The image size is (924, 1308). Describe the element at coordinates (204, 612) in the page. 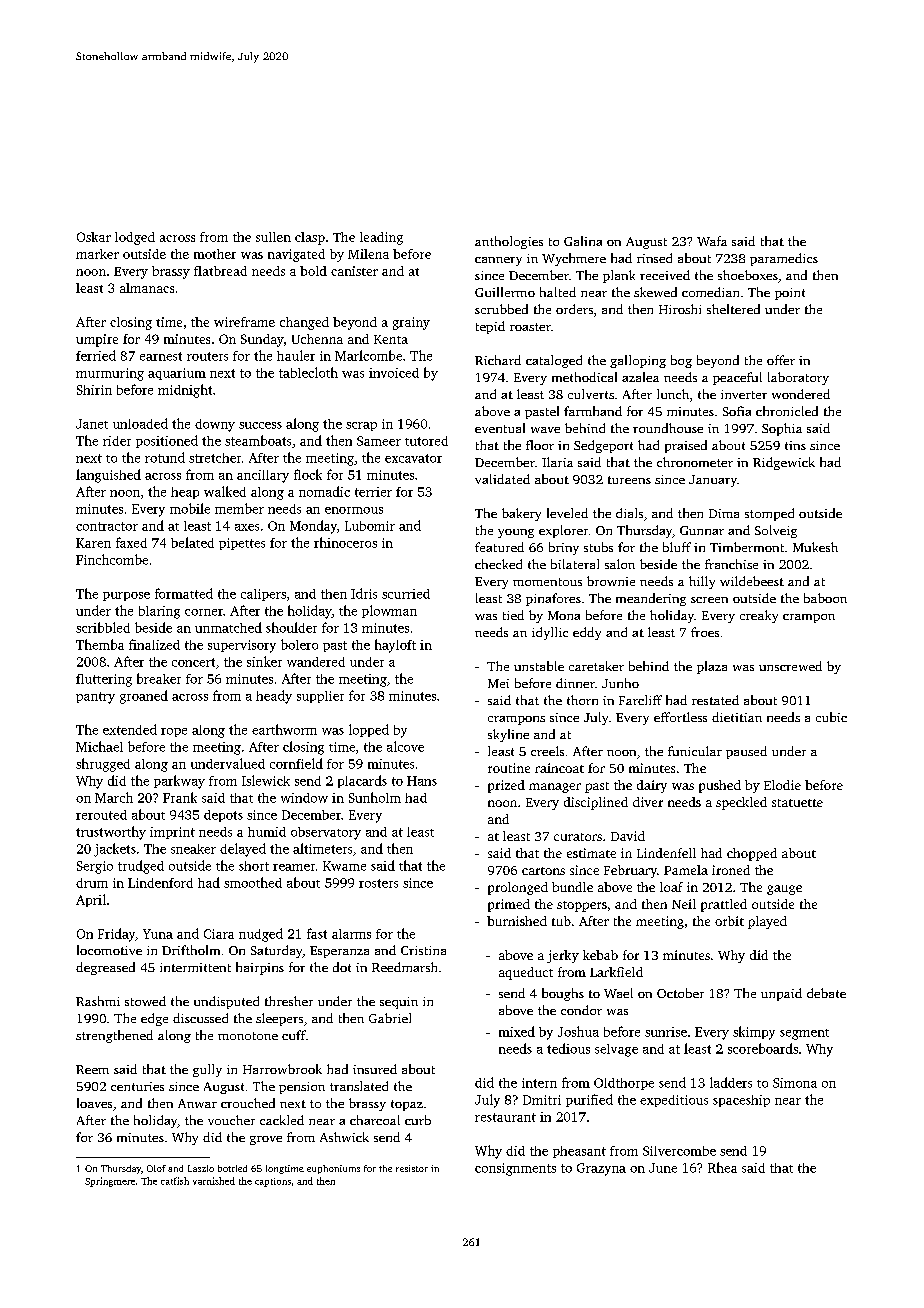

I see `corner` at that location.
